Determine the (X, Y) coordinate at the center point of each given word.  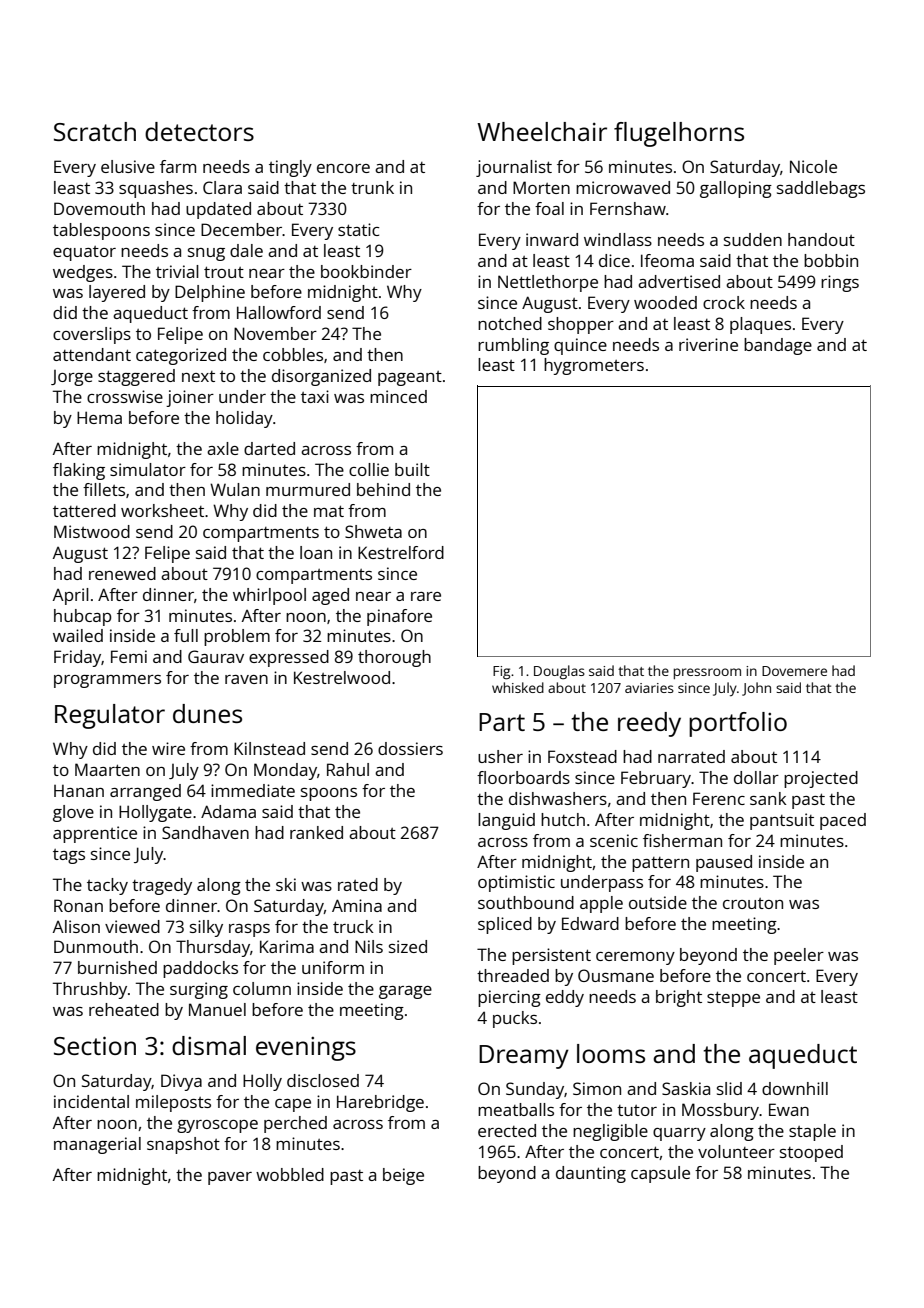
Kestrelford (401, 552)
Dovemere (794, 671)
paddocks (200, 969)
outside (658, 902)
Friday (78, 658)
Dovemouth (99, 208)
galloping (736, 189)
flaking (79, 471)
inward (552, 239)
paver (230, 1178)
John (756, 689)
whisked (518, 687)
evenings (306, 1049)
